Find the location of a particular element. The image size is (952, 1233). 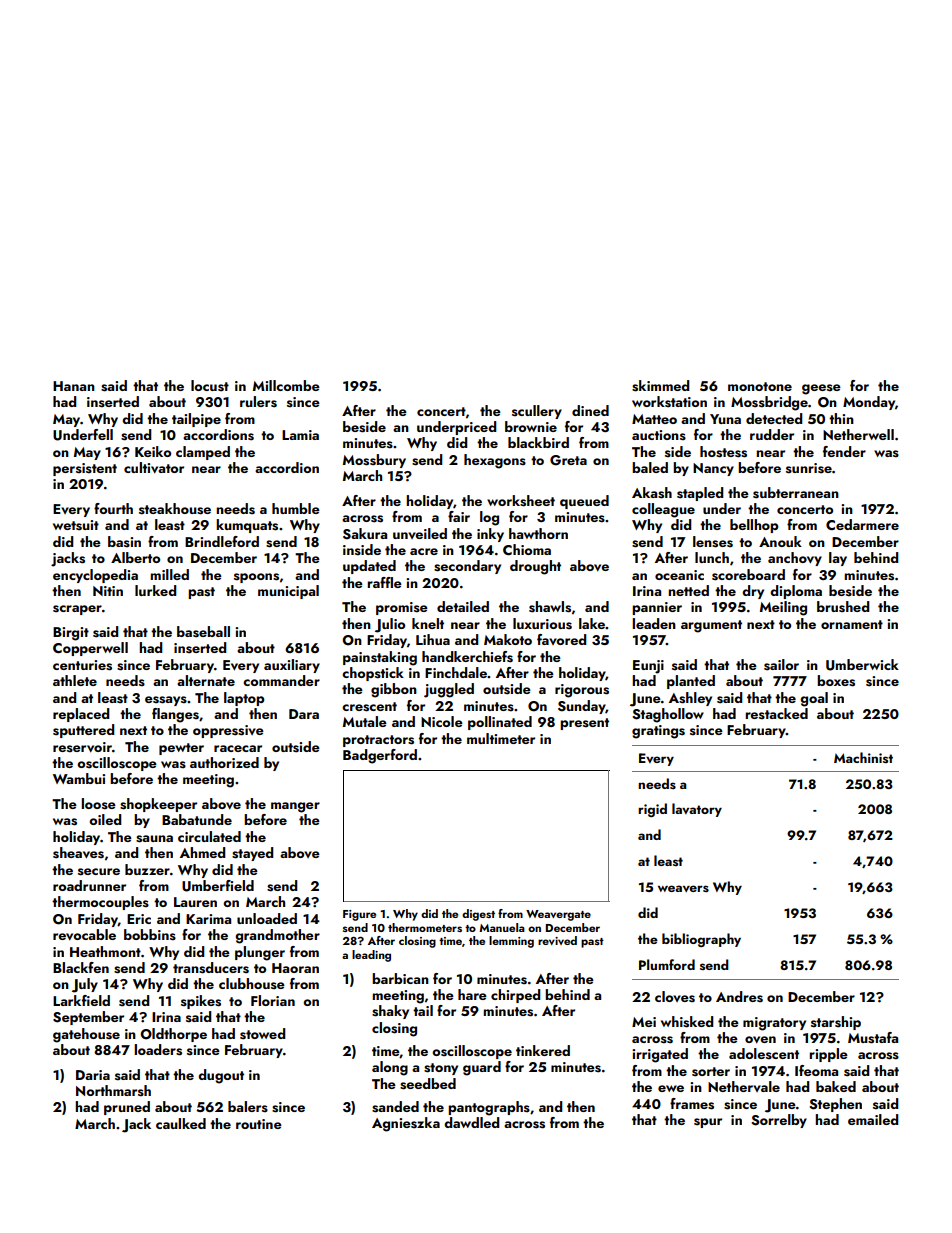

locust is located at coordinates (210, 386).
